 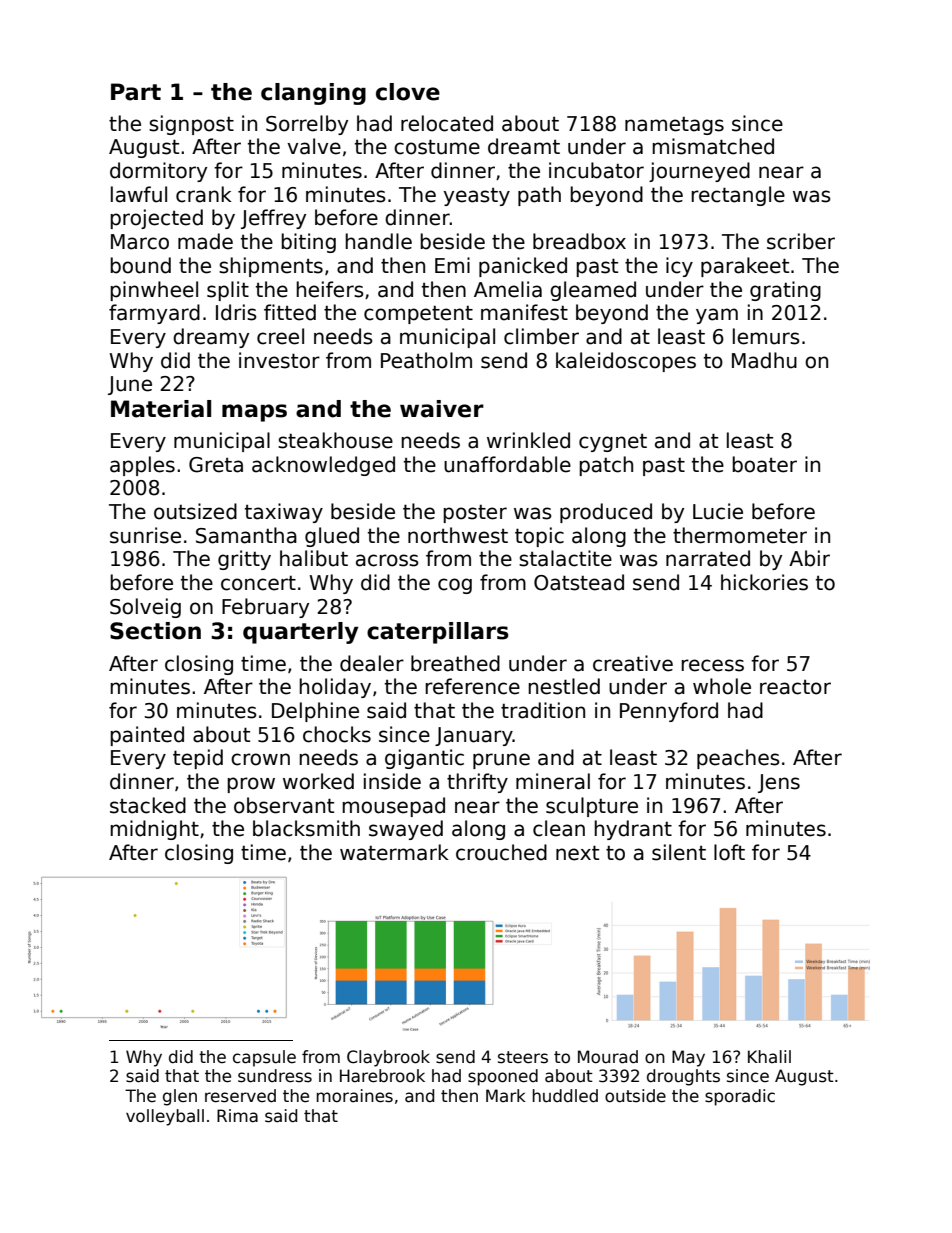 What do you see at coordinates (764, 582) in the screenshot?
I see `hickories` at bounding box center [764, 582].
